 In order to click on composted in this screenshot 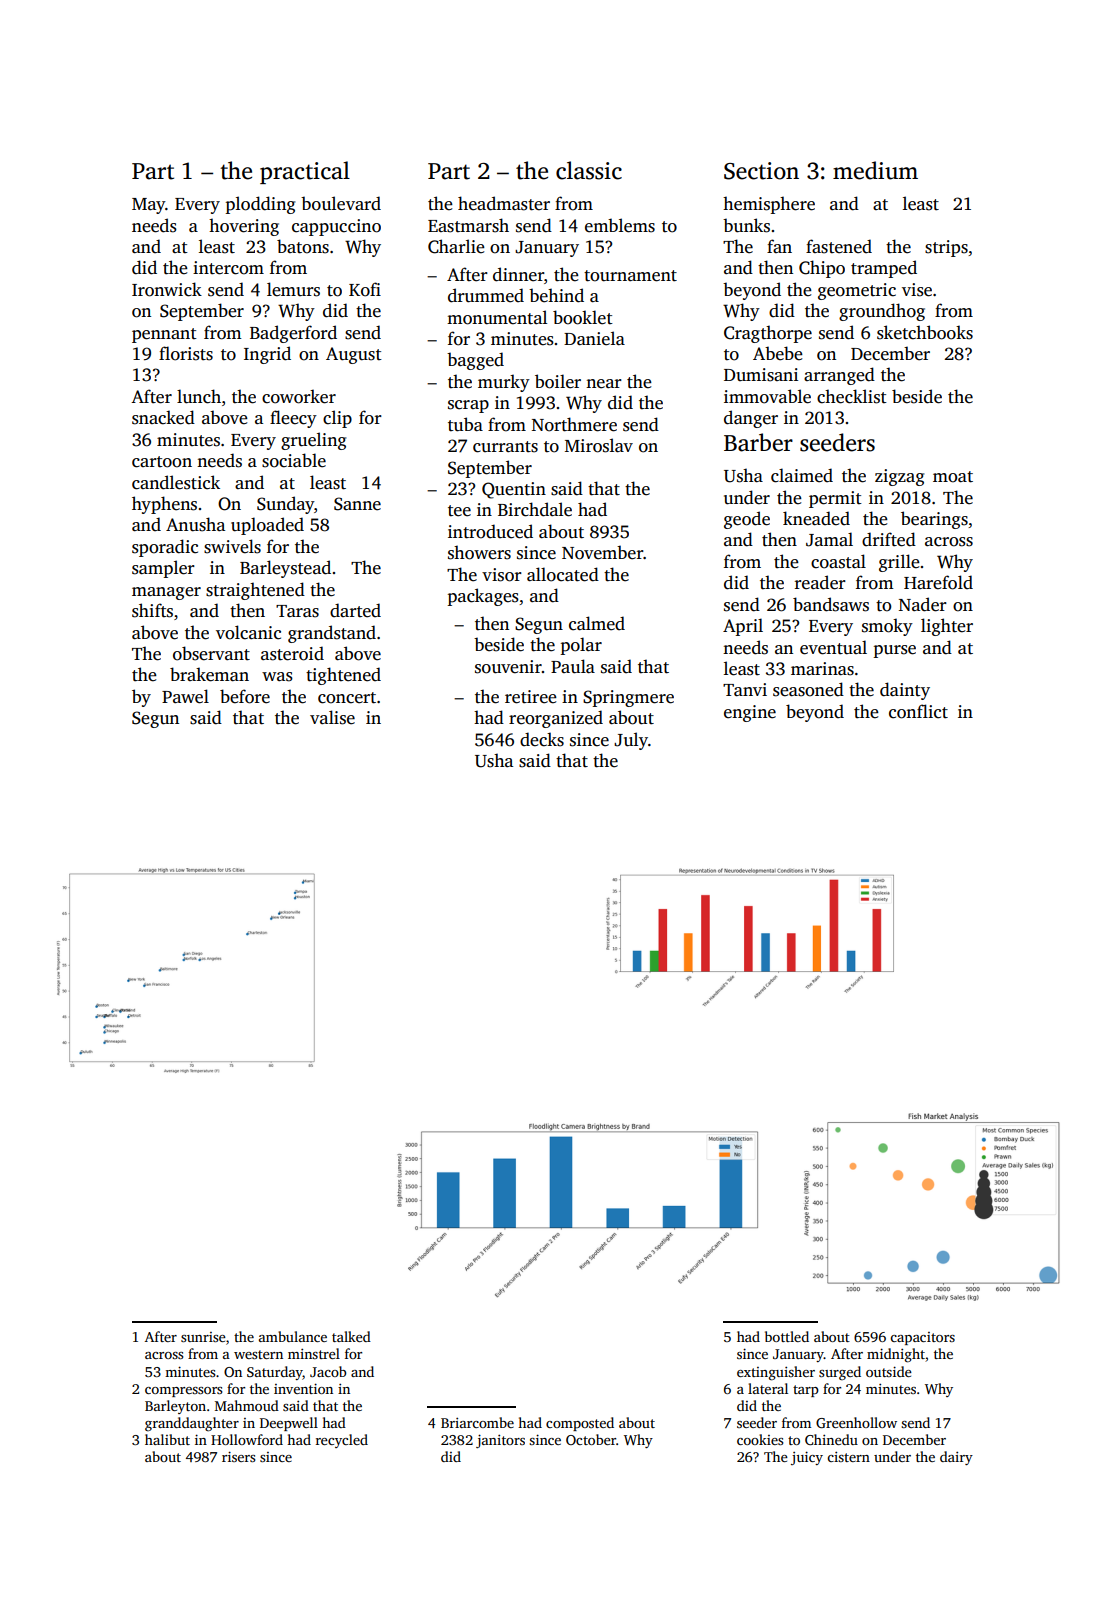, I will do `click(580, 1424)`.
